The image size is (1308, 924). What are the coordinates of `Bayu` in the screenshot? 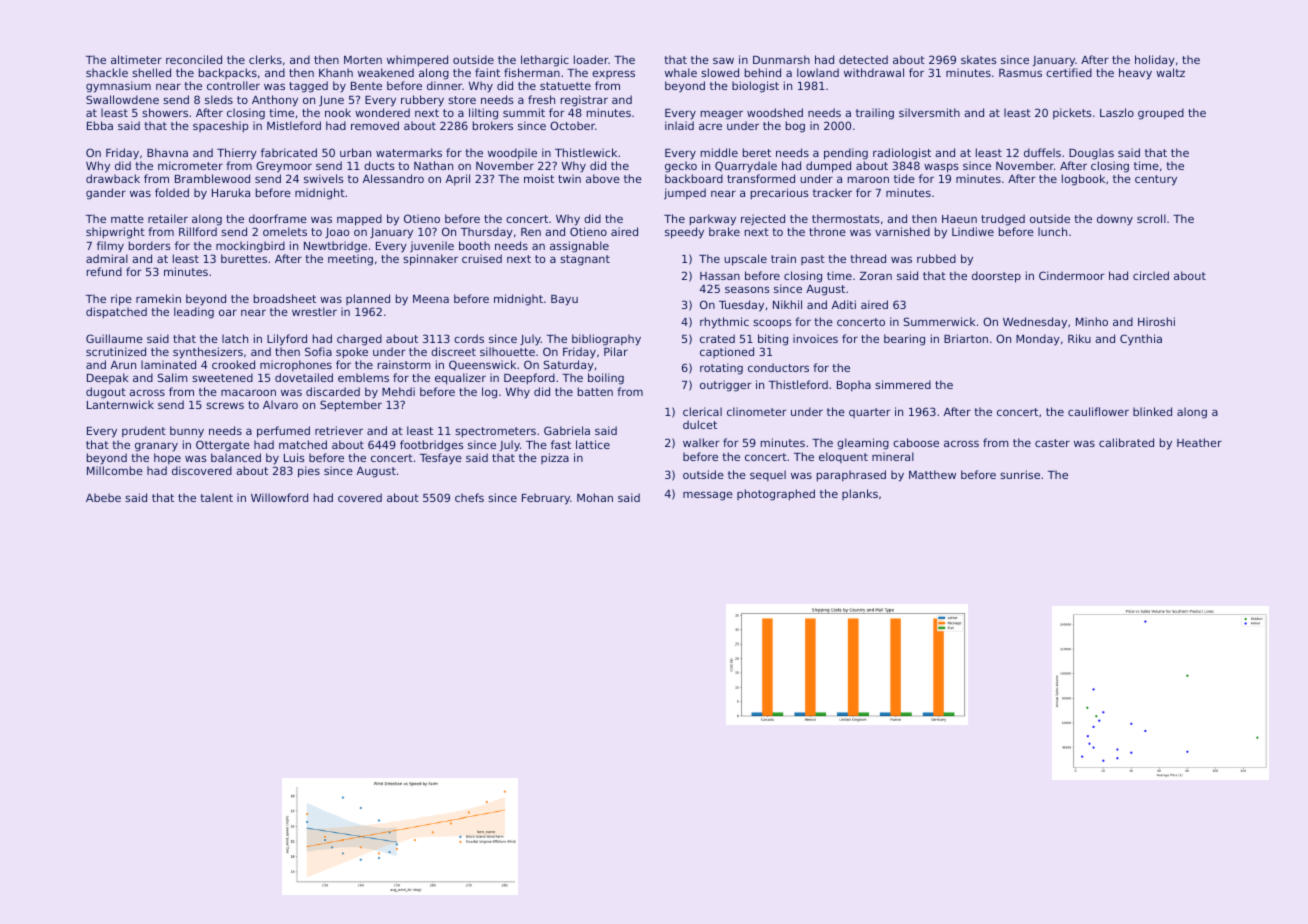 It's located at (564, 300).
